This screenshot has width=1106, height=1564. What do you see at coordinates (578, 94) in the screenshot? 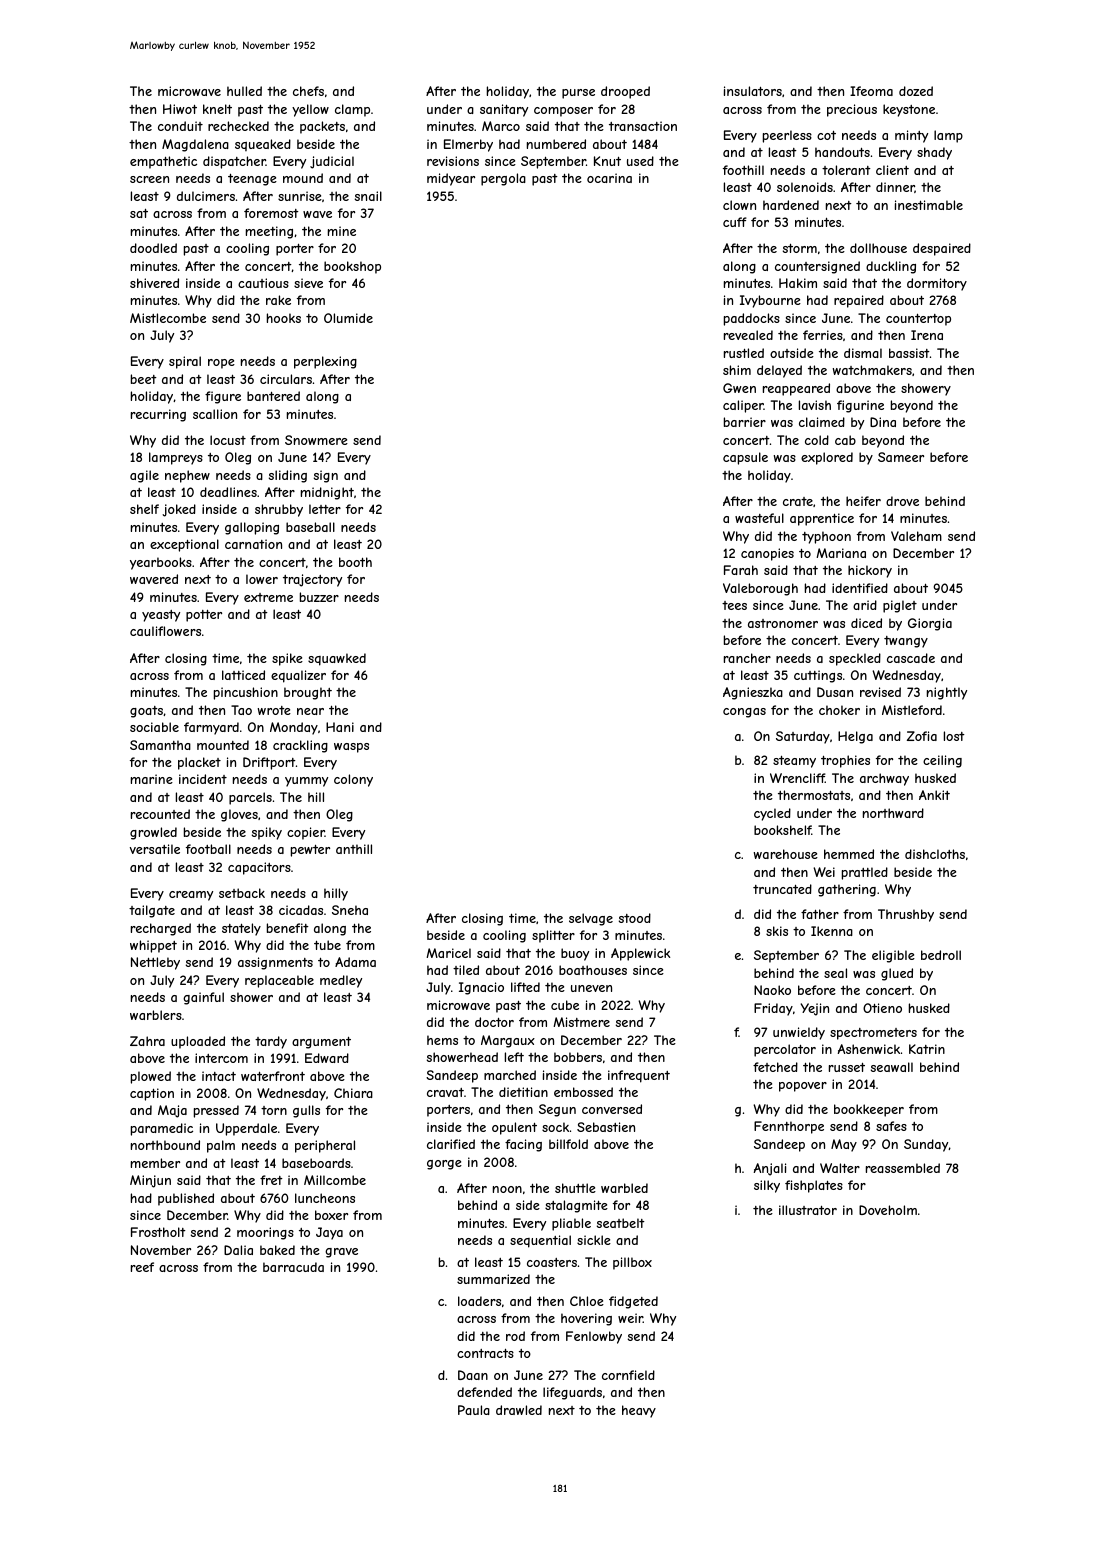
I see `purse` at bounding box center [578, 94].
